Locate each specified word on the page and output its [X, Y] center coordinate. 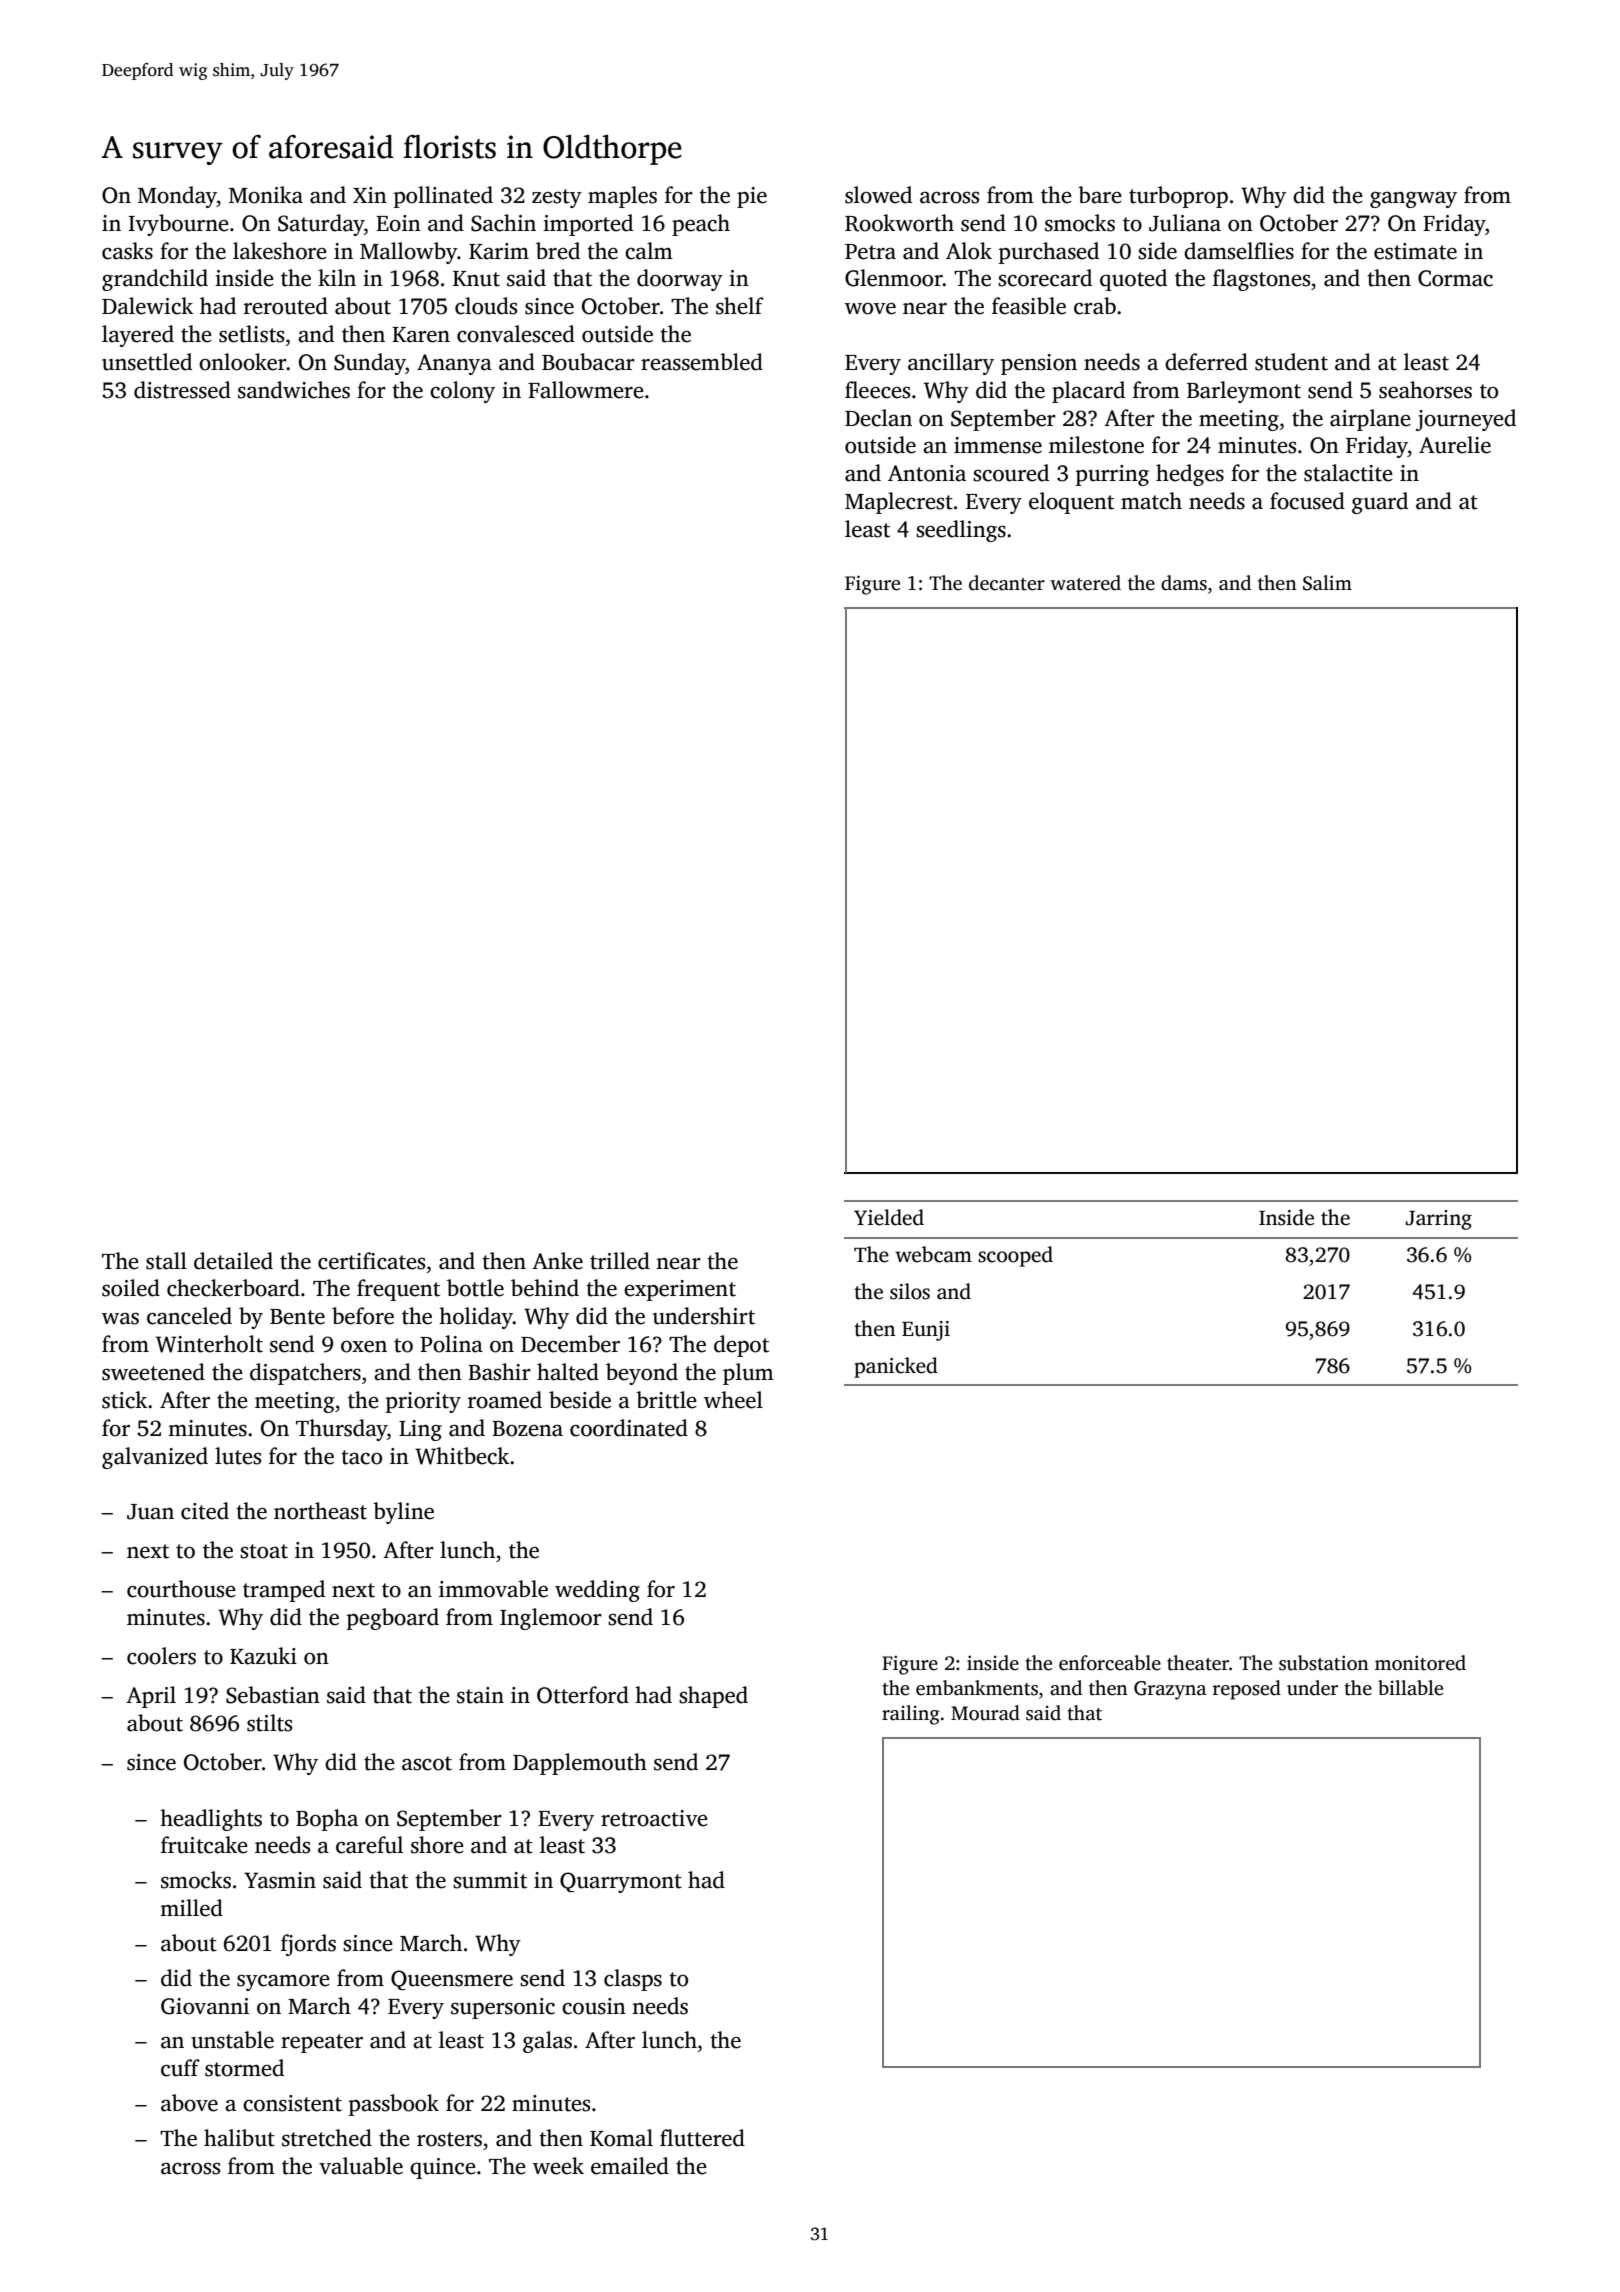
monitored [1420, 1663]
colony [462, 392]
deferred [1206, 362]
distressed [182, 390]
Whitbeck [462, 1456]
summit [490, 1880]
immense [998, 445]
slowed [878, 195]
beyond [642, 1374]
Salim [1327, 583]
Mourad [985, 1713]
